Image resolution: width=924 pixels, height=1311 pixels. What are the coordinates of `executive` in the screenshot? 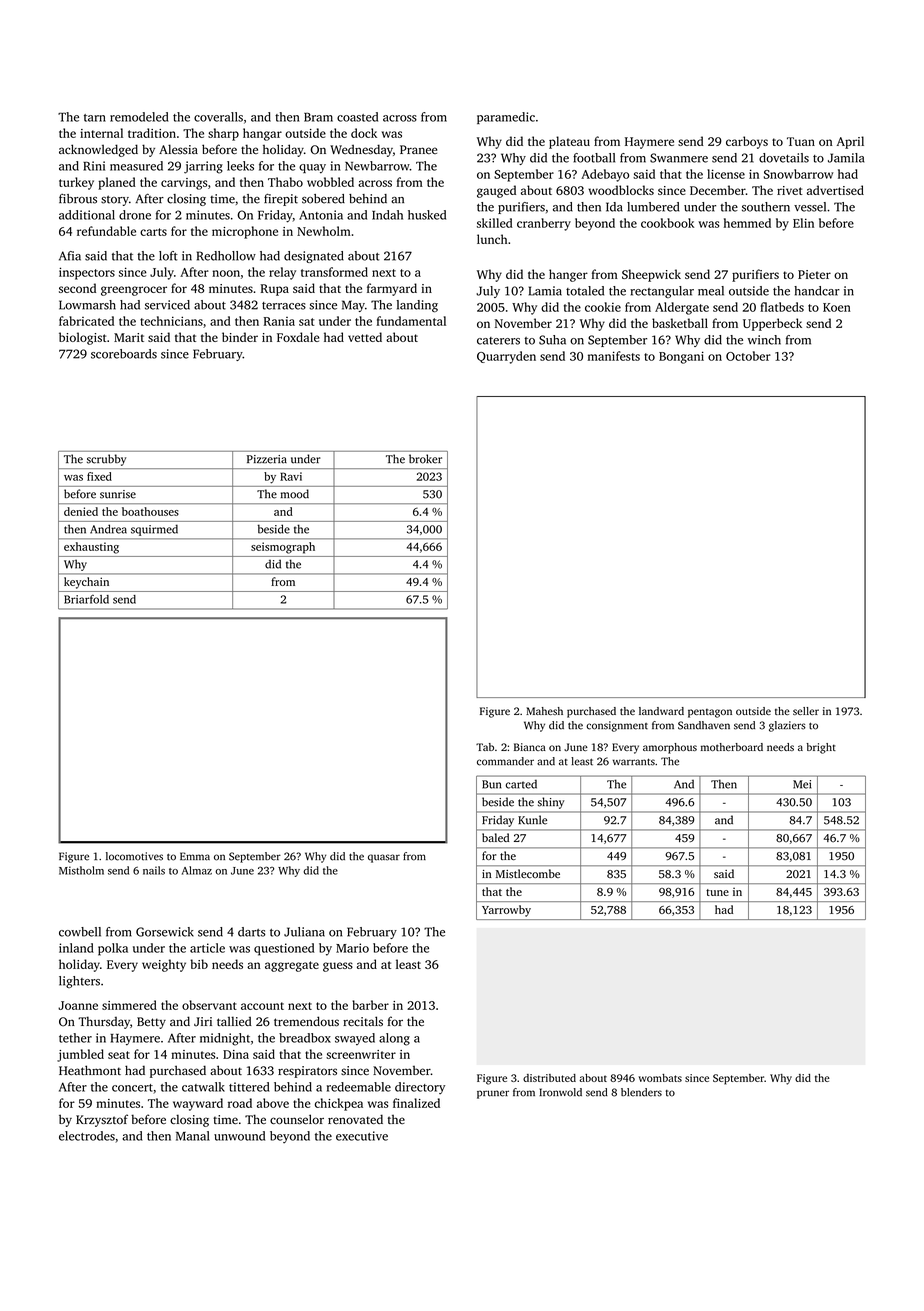 It's located at (362, 1136).
